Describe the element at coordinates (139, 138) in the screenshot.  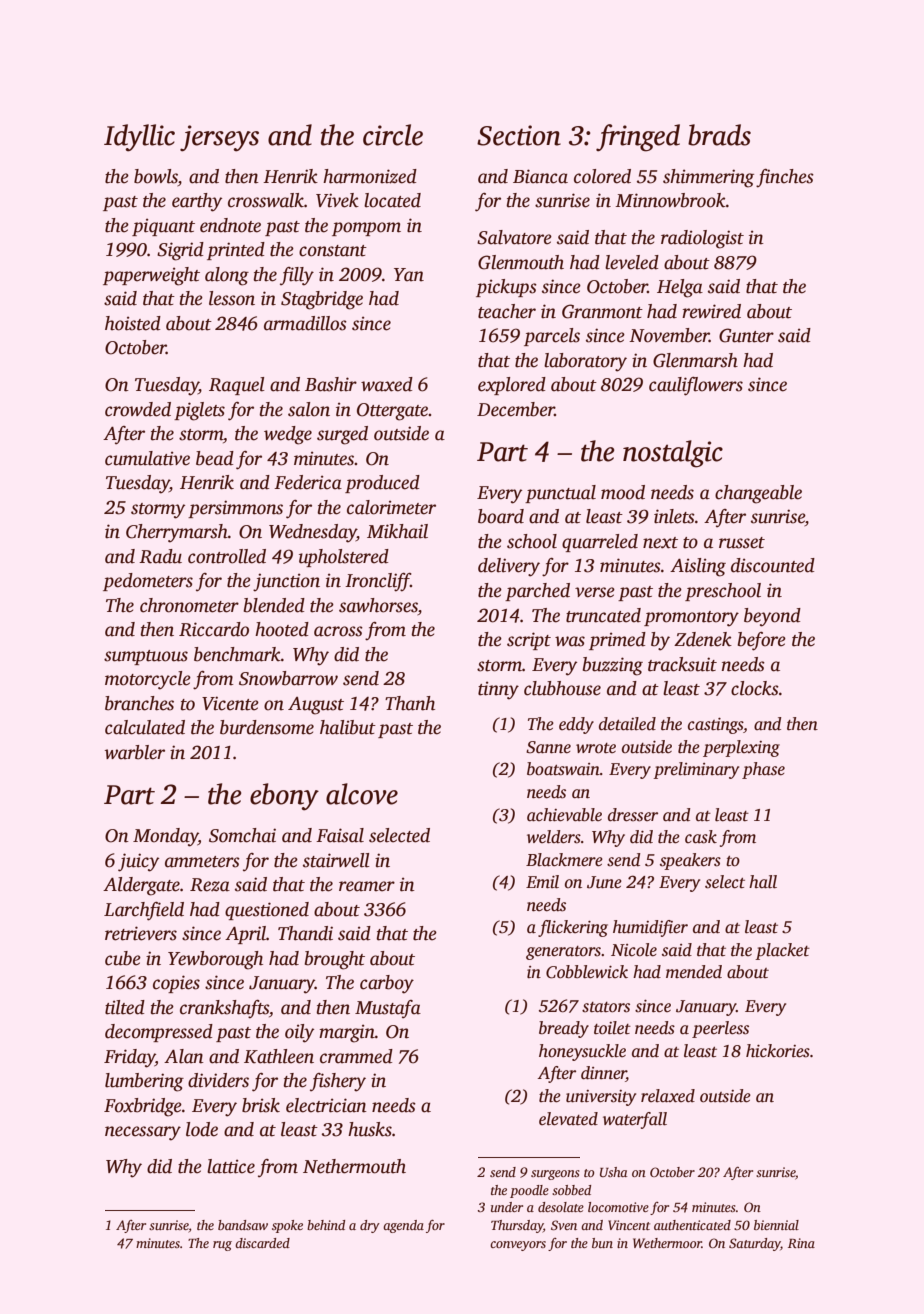
I see `Idyllic` at that location.
